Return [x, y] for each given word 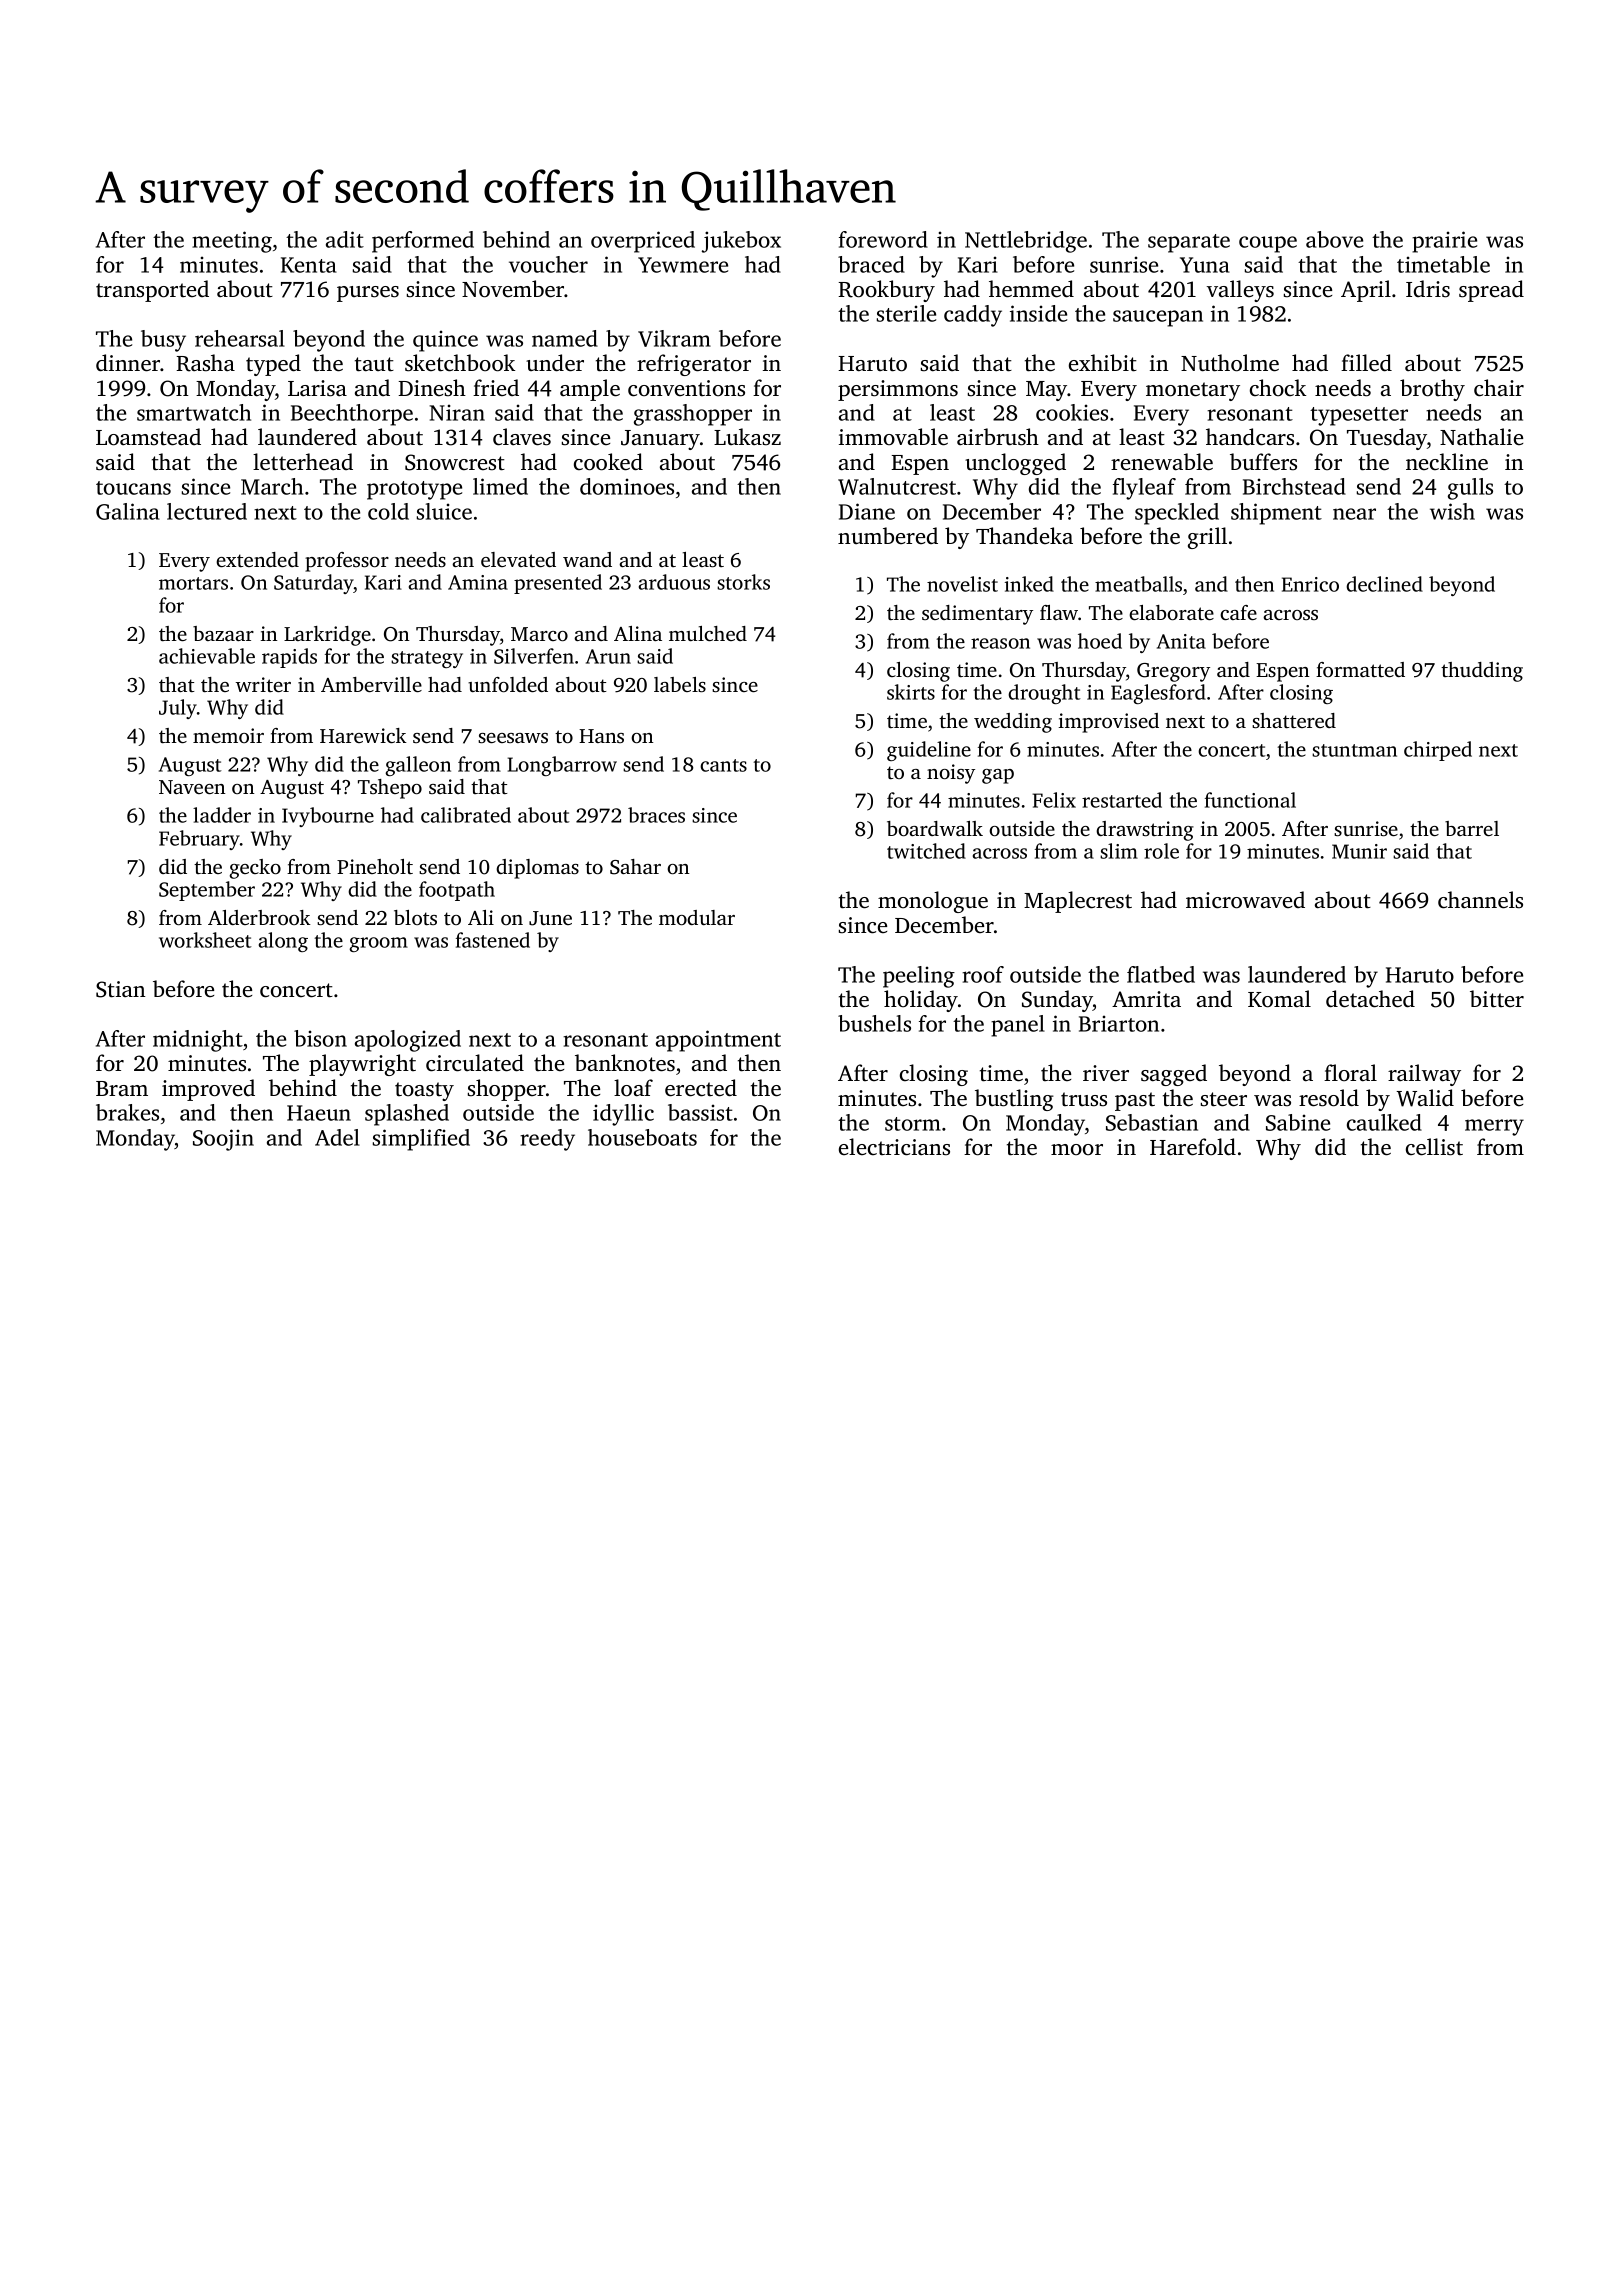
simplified [421, 1140]
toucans [133, 488]
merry [1494, 1127]
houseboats [642, 1137]
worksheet [205, 940]
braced [871, 264]
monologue [933, 902]
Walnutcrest [897, 486]
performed [423, 242]
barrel [1472, 828]
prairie [1444, 242]
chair [1499, 388]
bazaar [223, 633]
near [1354, 514]
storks [743, 582]
